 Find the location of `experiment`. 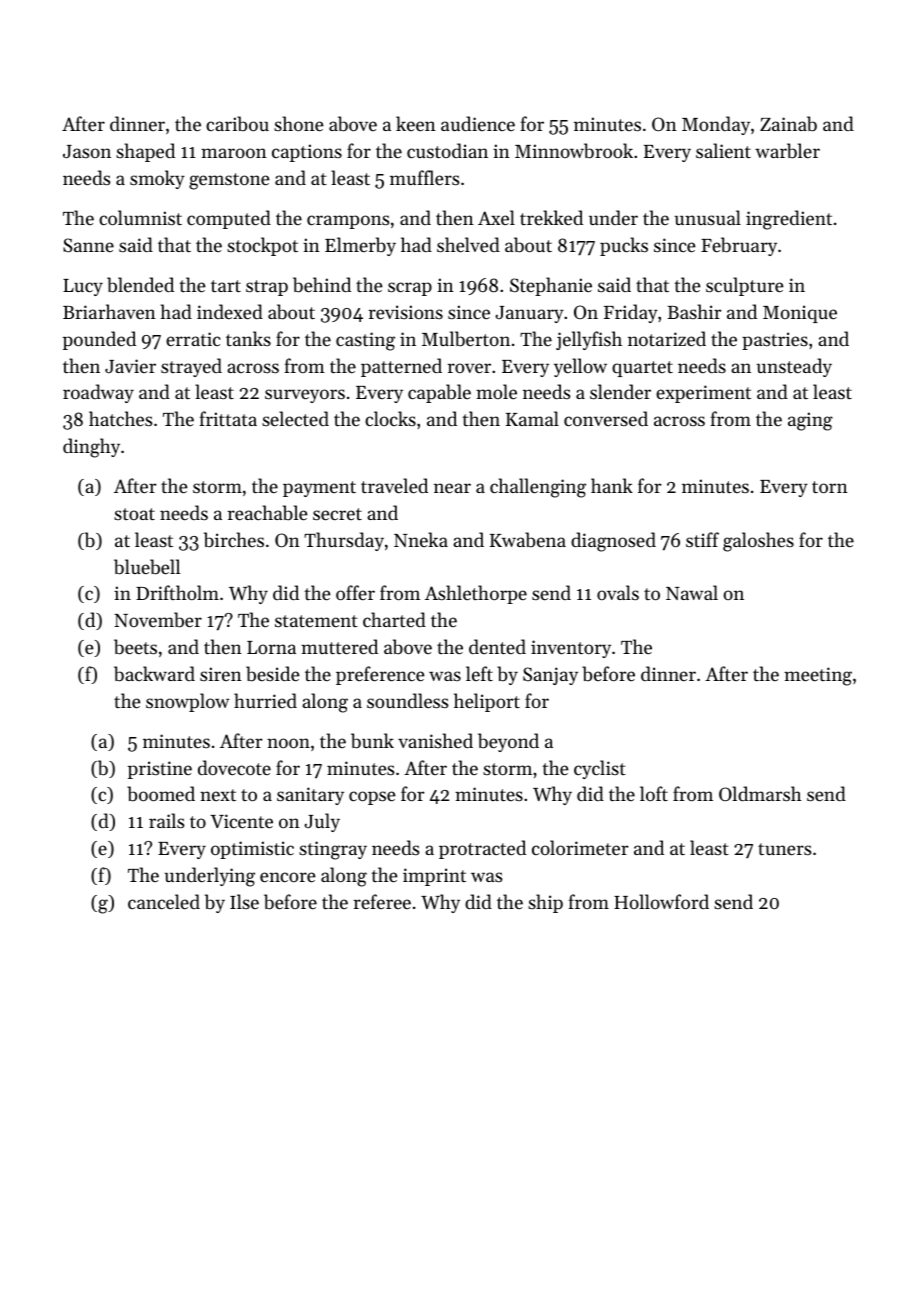

experiment is located at coordinates (703, 394).
